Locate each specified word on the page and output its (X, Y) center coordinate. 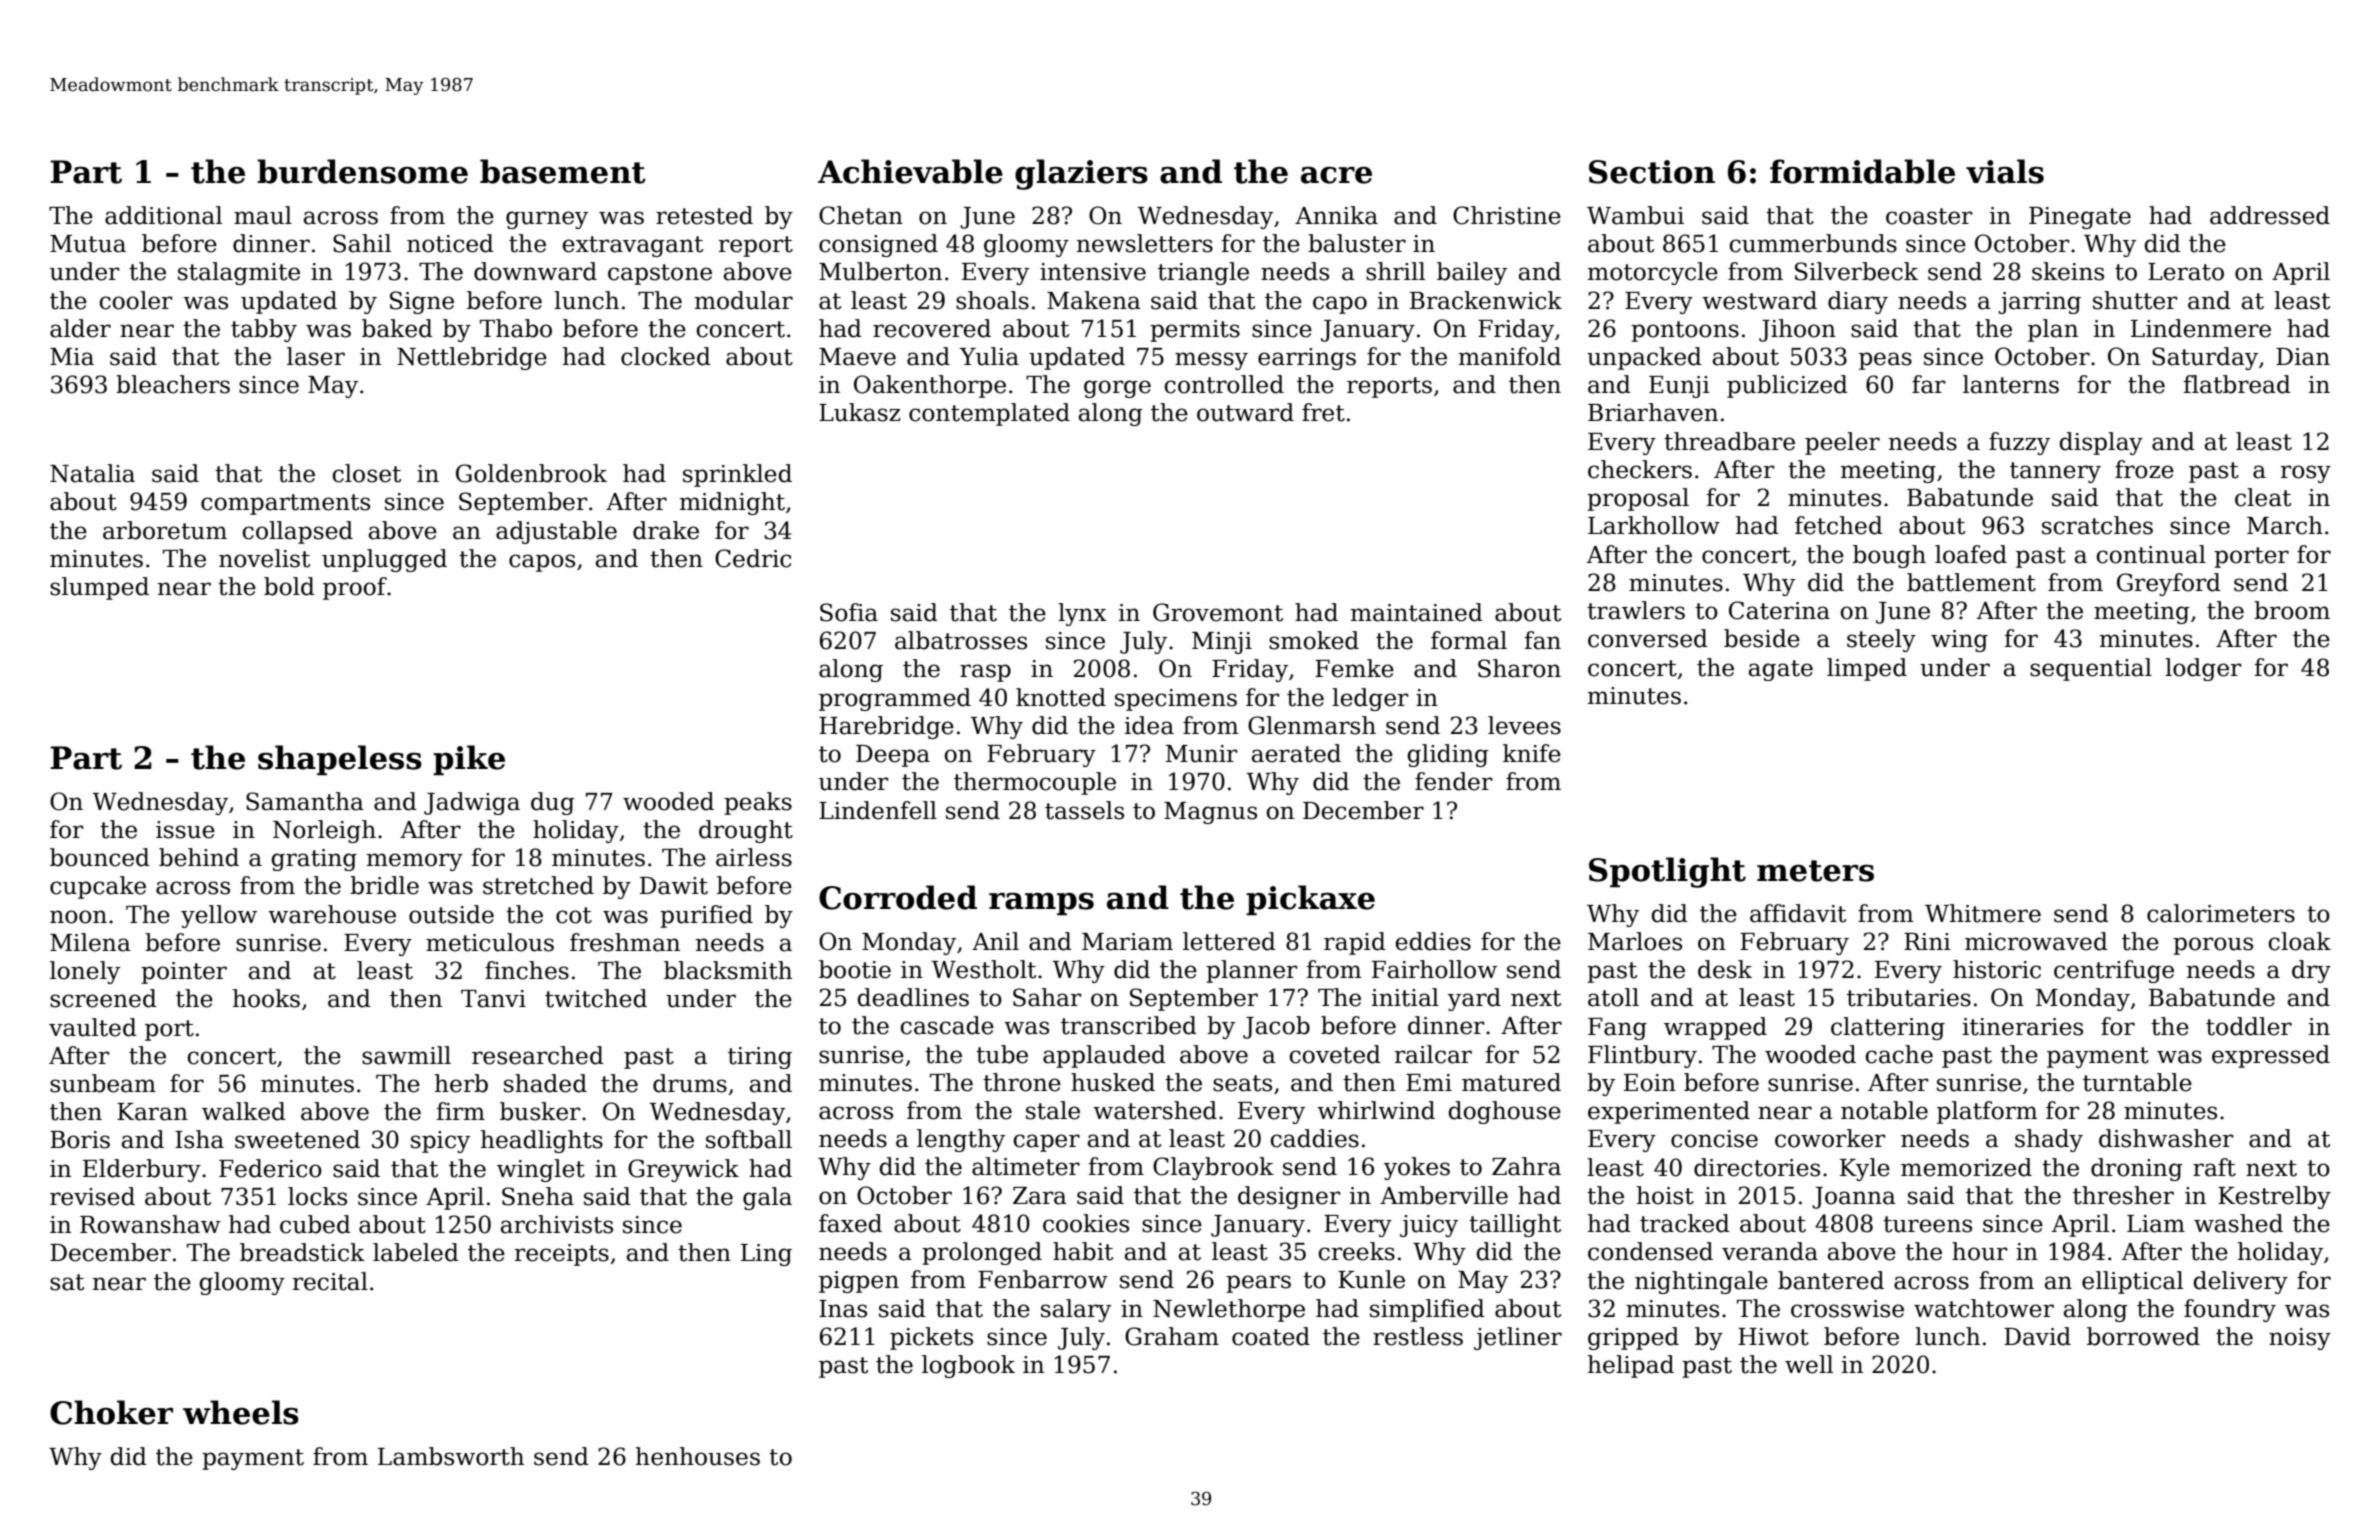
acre (1336, 175)
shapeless (340, 760)
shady (2049, 1140)
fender (1453, 781)
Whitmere (1983, 913)
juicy (1429, 1226)
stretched (538, 885)
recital (330, 1281)
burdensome (362, 171)
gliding (1448, 755)
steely (1881, 640)
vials (2005, 171)
